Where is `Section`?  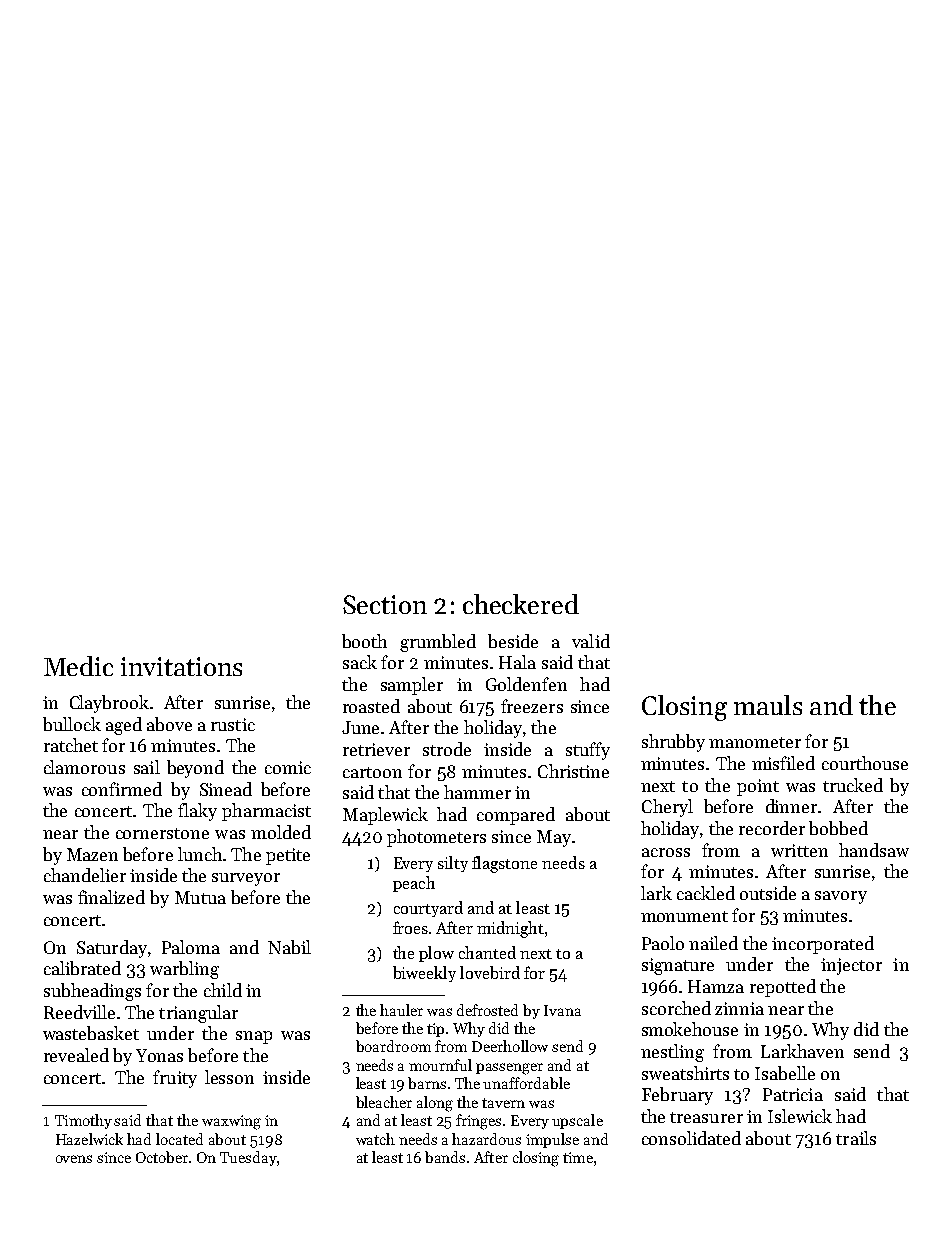 Section is located at coordinates (385, 604).
